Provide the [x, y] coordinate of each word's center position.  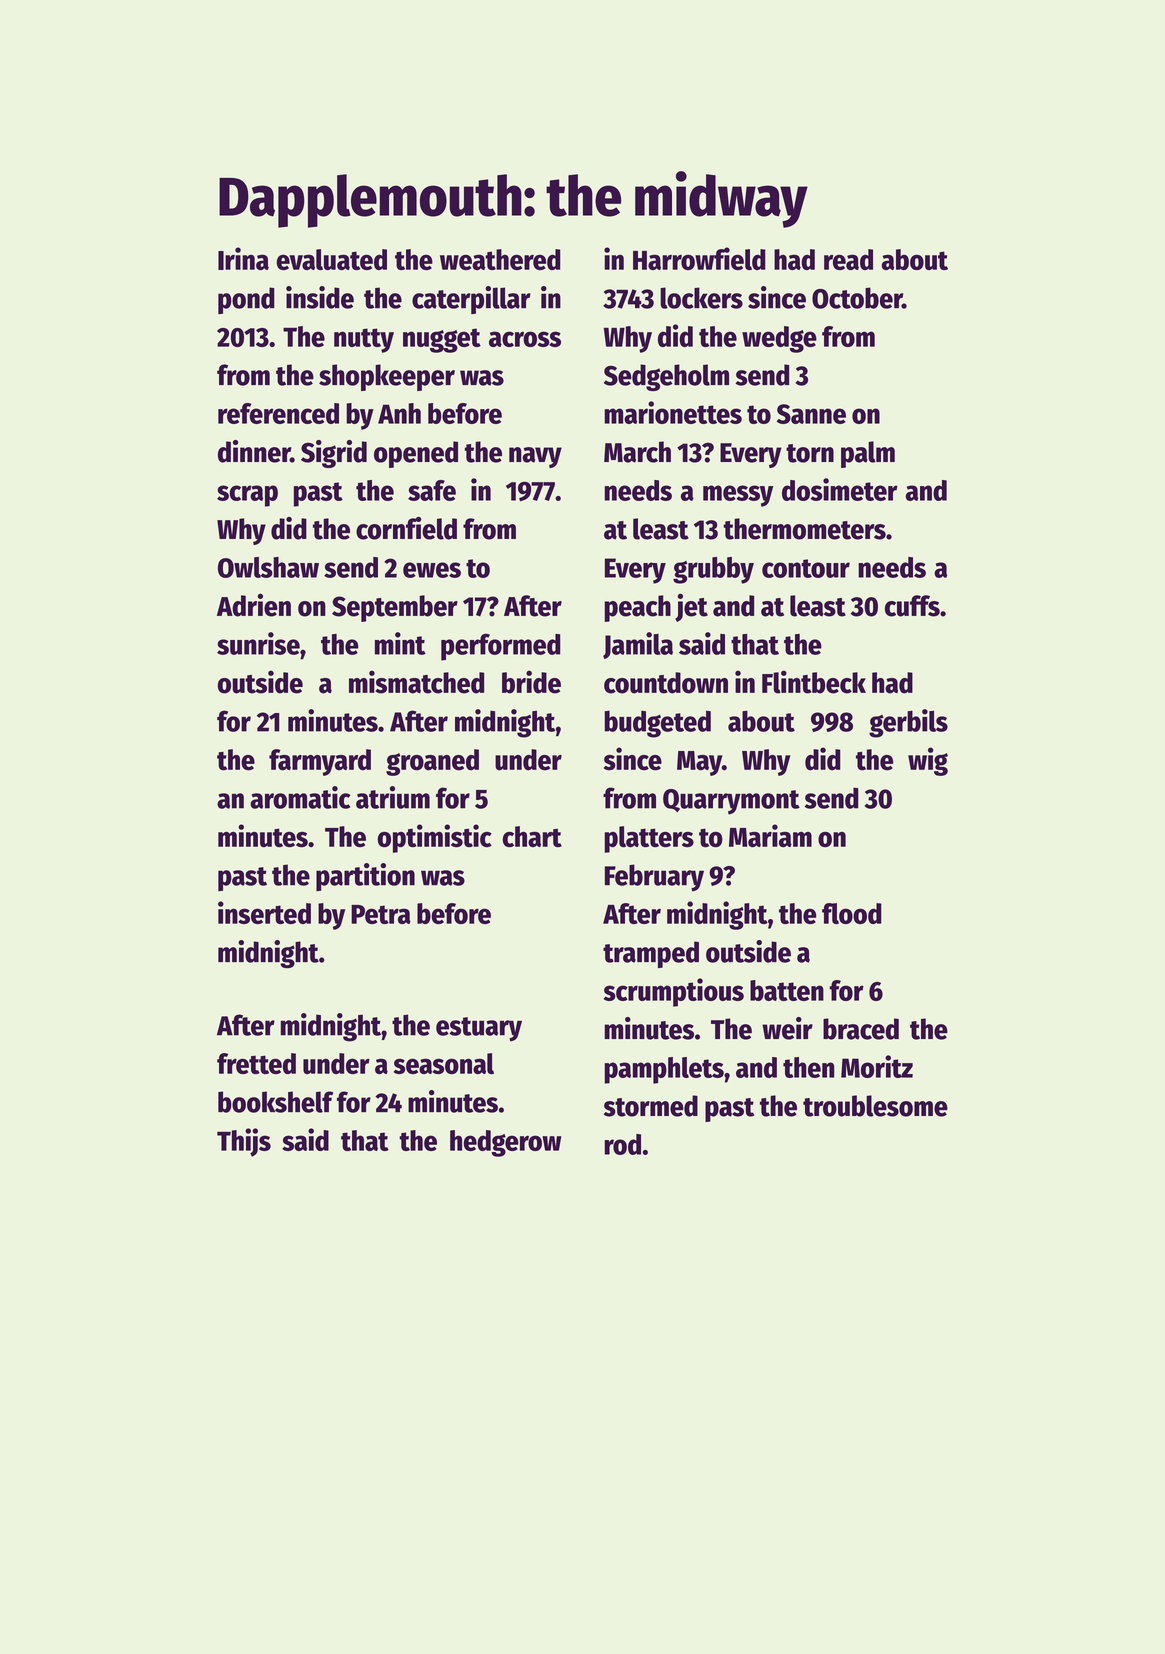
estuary [479, 1029]
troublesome [875, 1106]
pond [246, 300]
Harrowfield [699, 258]
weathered [500, 259]
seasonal [444, 1063]
